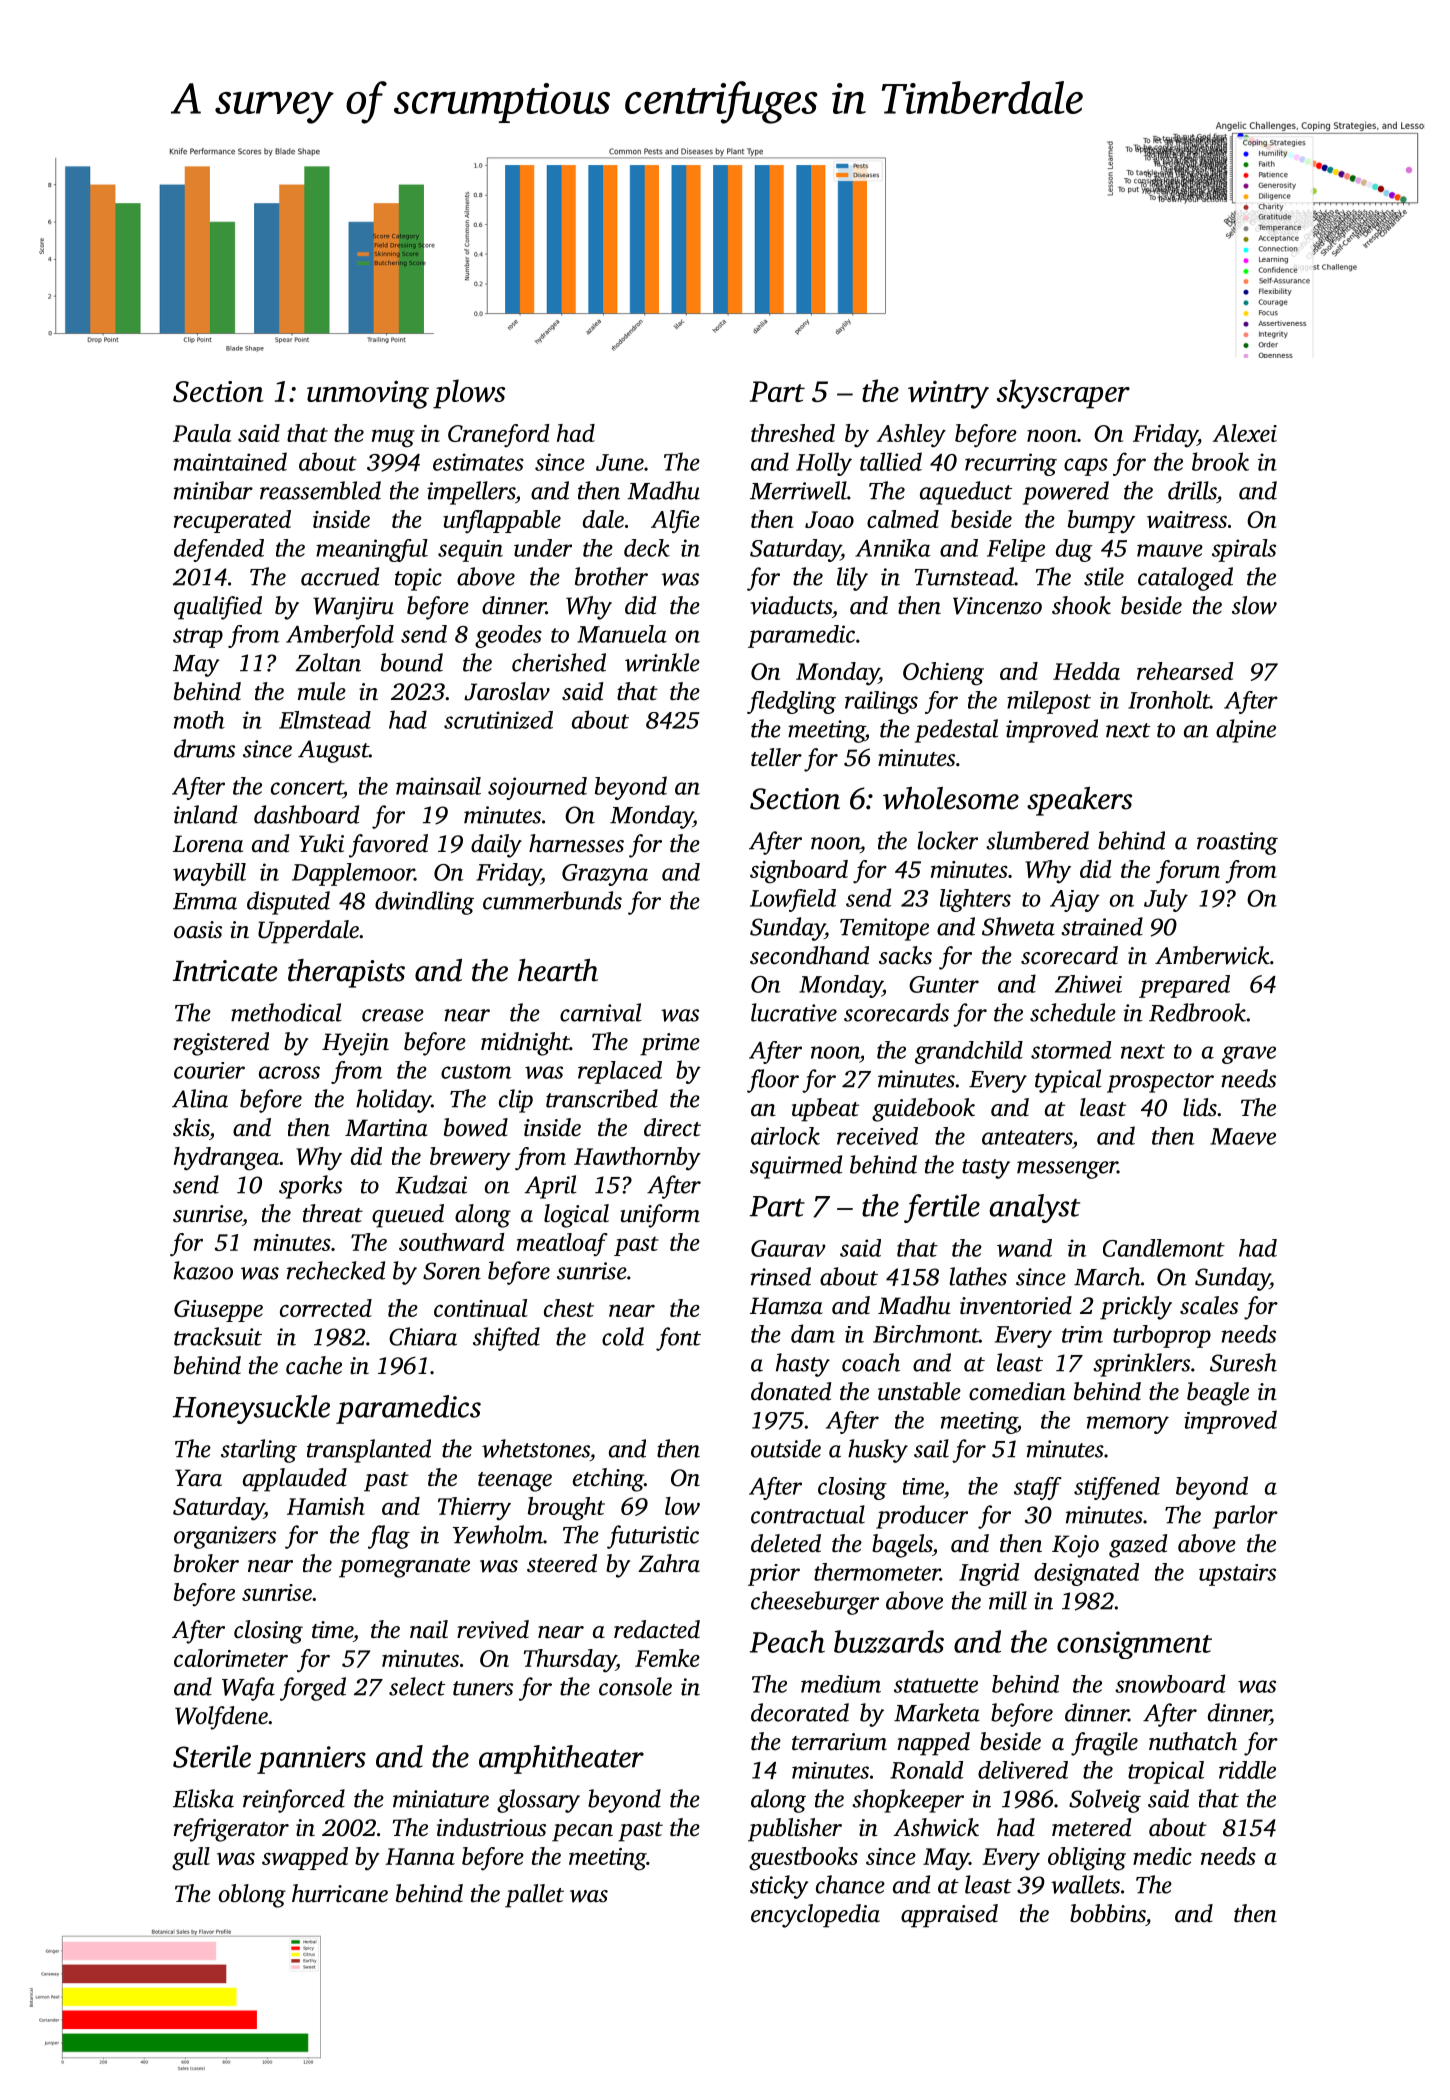 The width and height of the image is (1450, 2100). Describe the element at coordinates (871, 1362) in the image. I see `coach` at that location.
